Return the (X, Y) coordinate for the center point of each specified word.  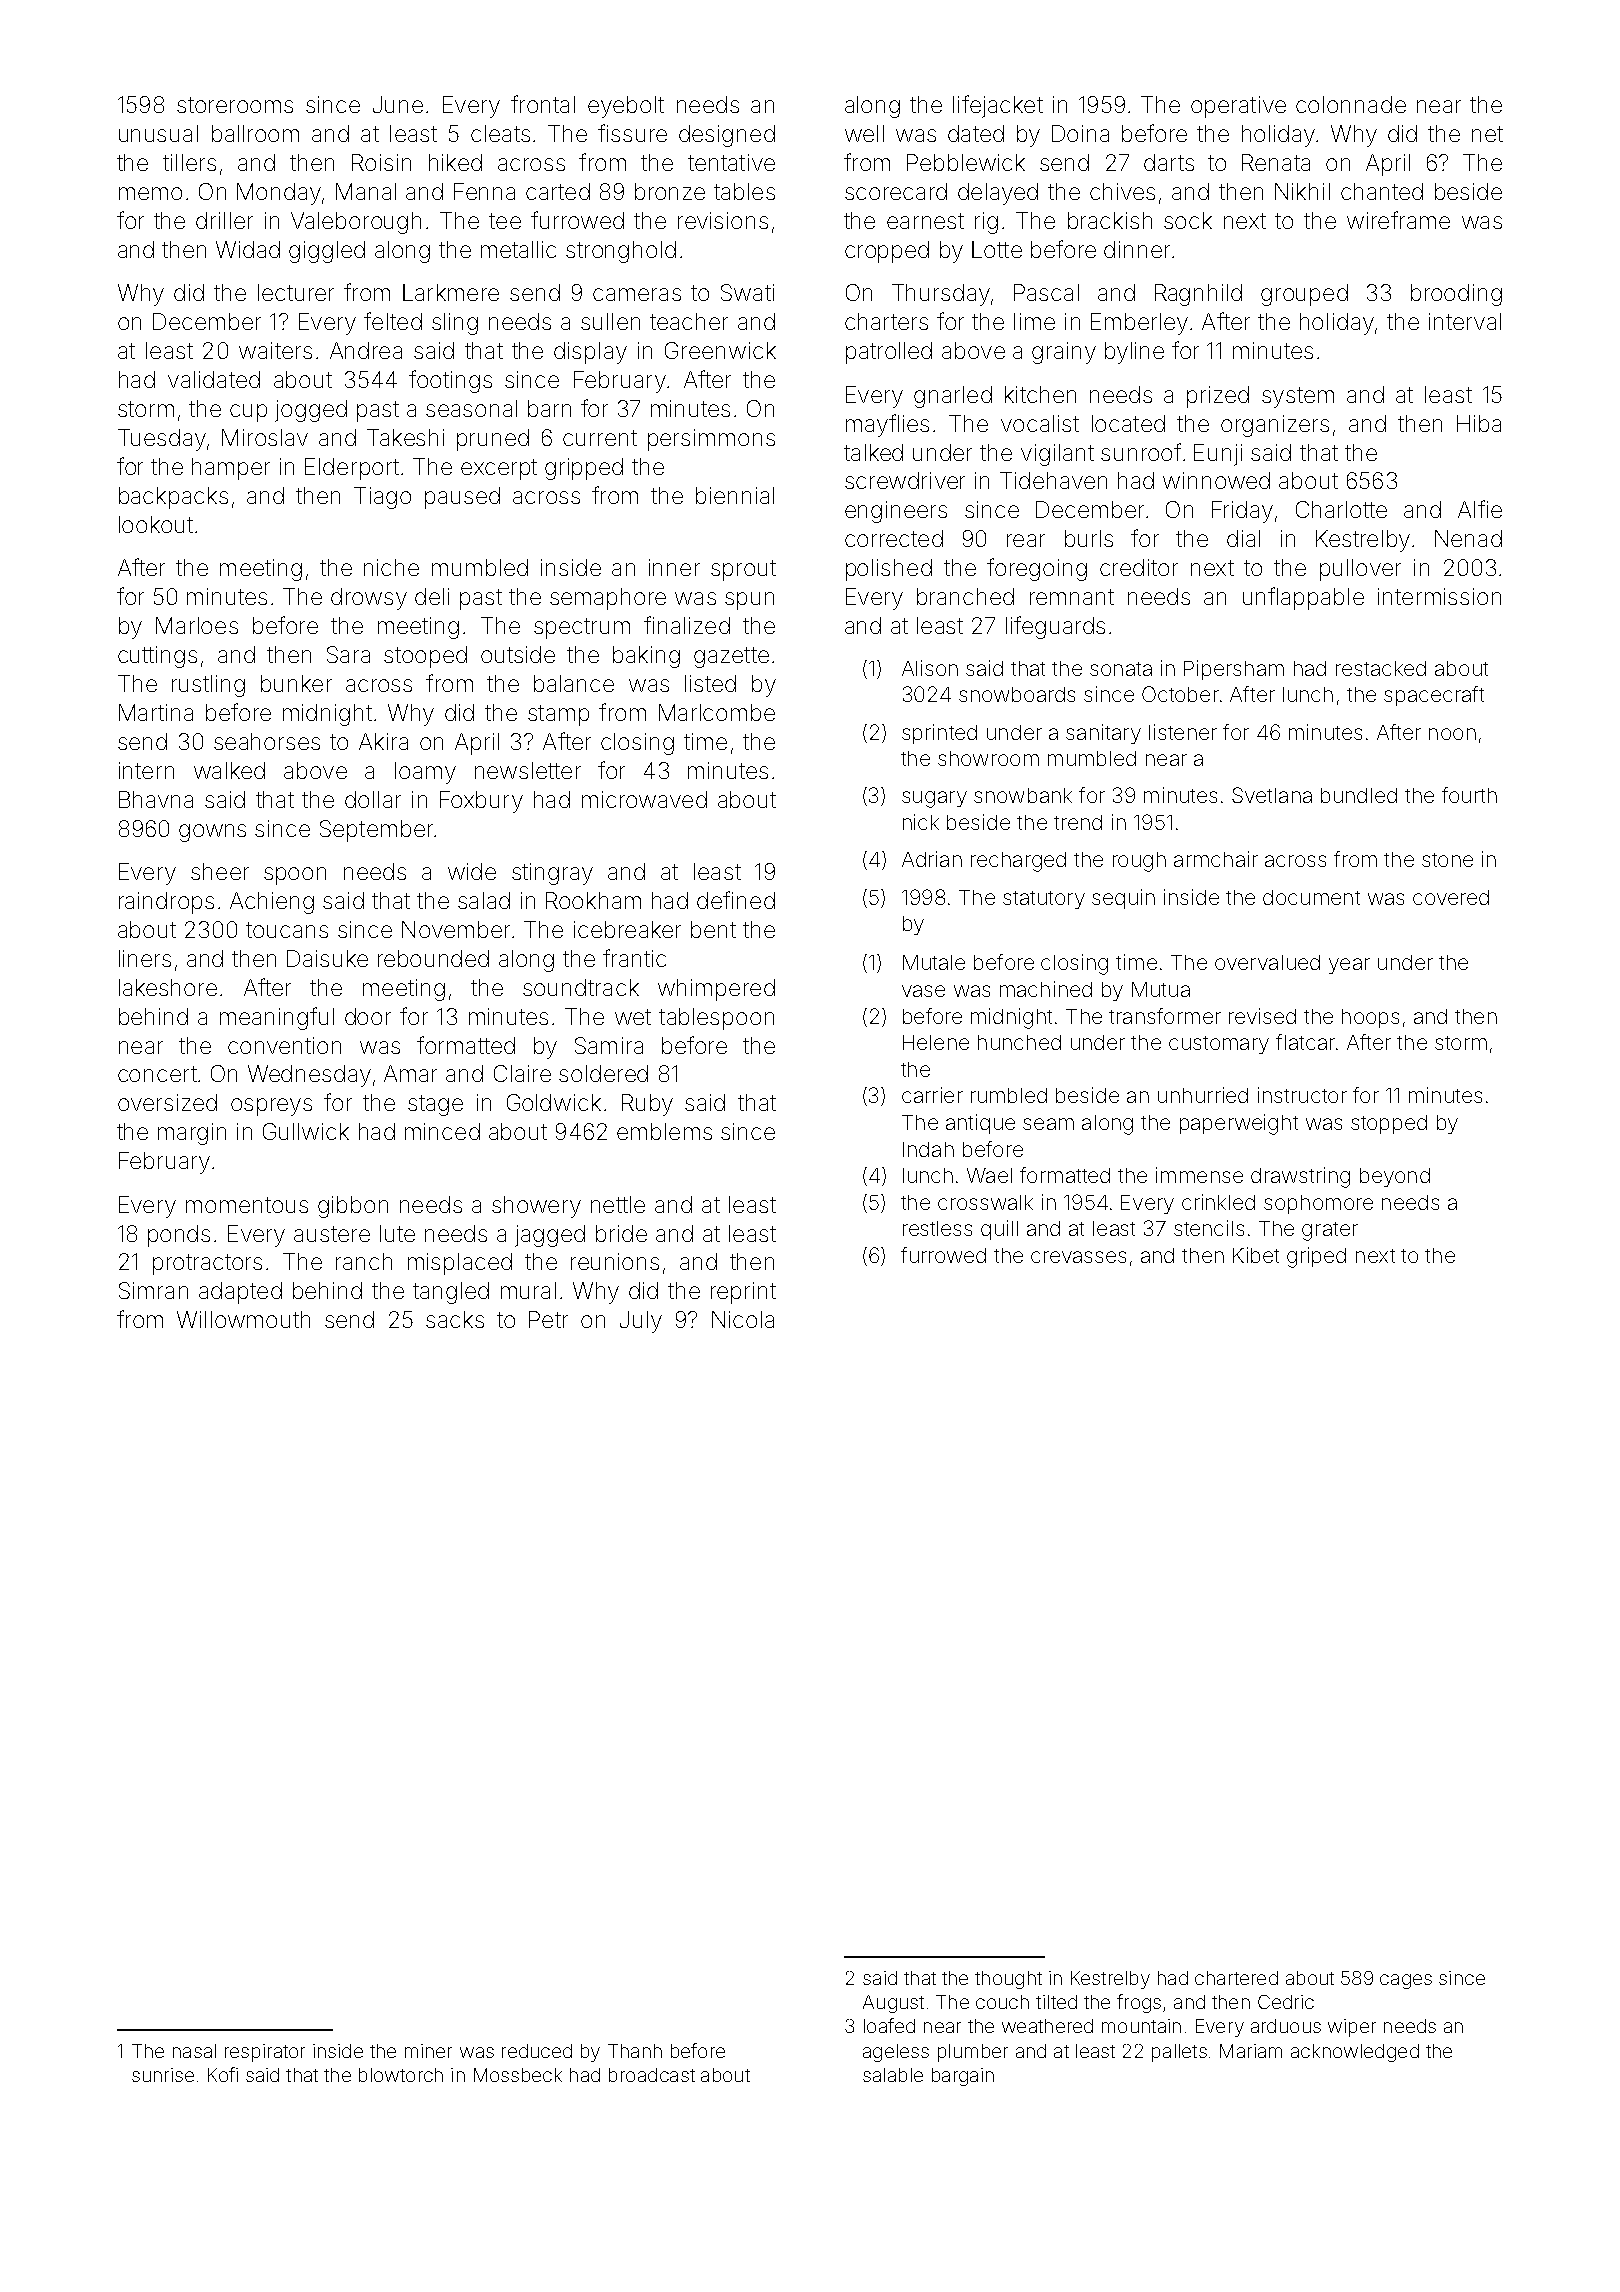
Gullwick (306, 1131)
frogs (1139, 2003)
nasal (194, 2051)
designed (727, 136)
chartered (1236, 1978)
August (893, 2004)
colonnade (1351, 104)
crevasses (1078, 1257)
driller (224, 220)
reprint (743, 1293)
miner (428, 2051)
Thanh (635, 2051)
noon (1452, 734)
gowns (212, 833)
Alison (930, 668)
